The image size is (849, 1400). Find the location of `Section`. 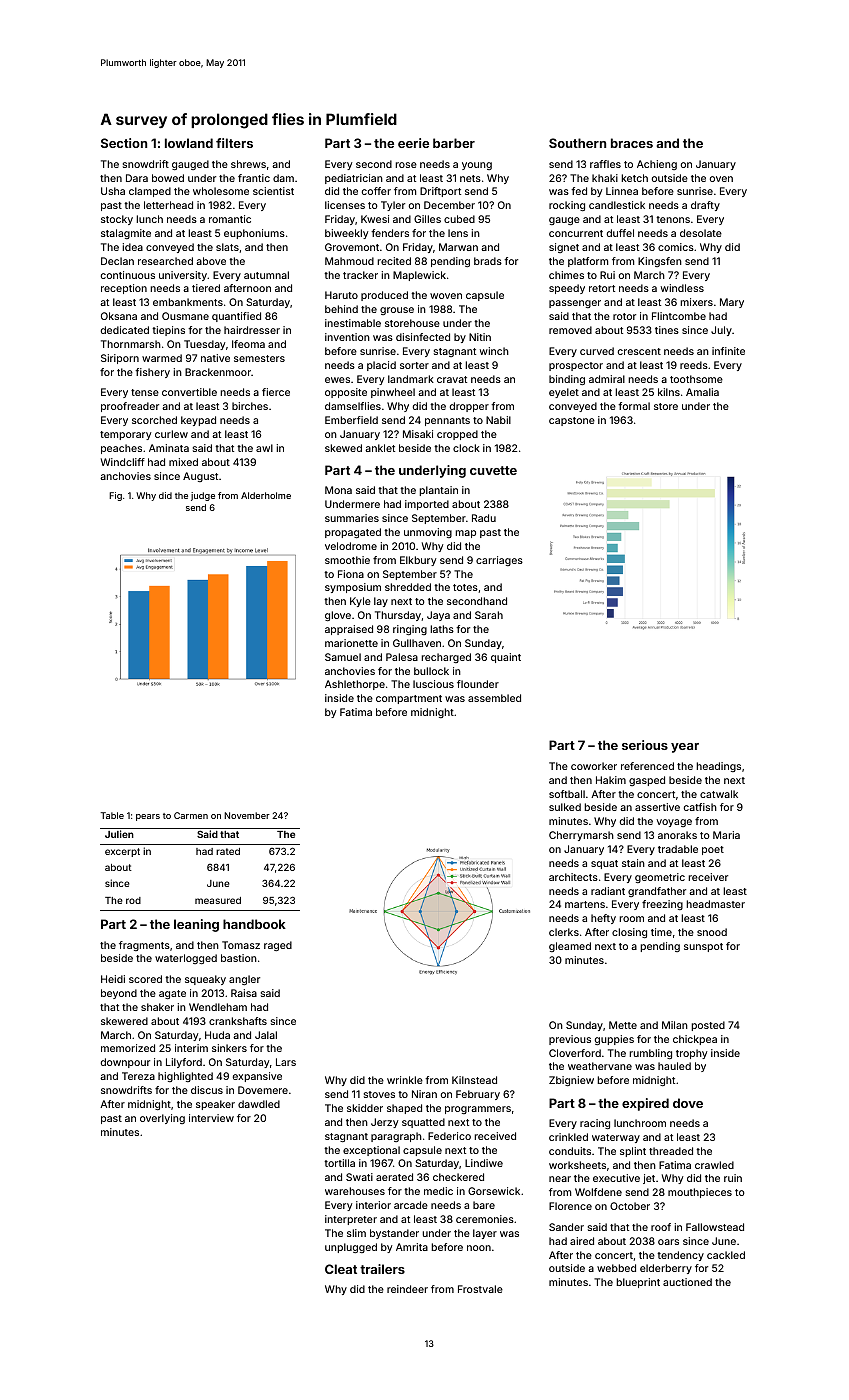

Section is located at coordinates (124, 143).
